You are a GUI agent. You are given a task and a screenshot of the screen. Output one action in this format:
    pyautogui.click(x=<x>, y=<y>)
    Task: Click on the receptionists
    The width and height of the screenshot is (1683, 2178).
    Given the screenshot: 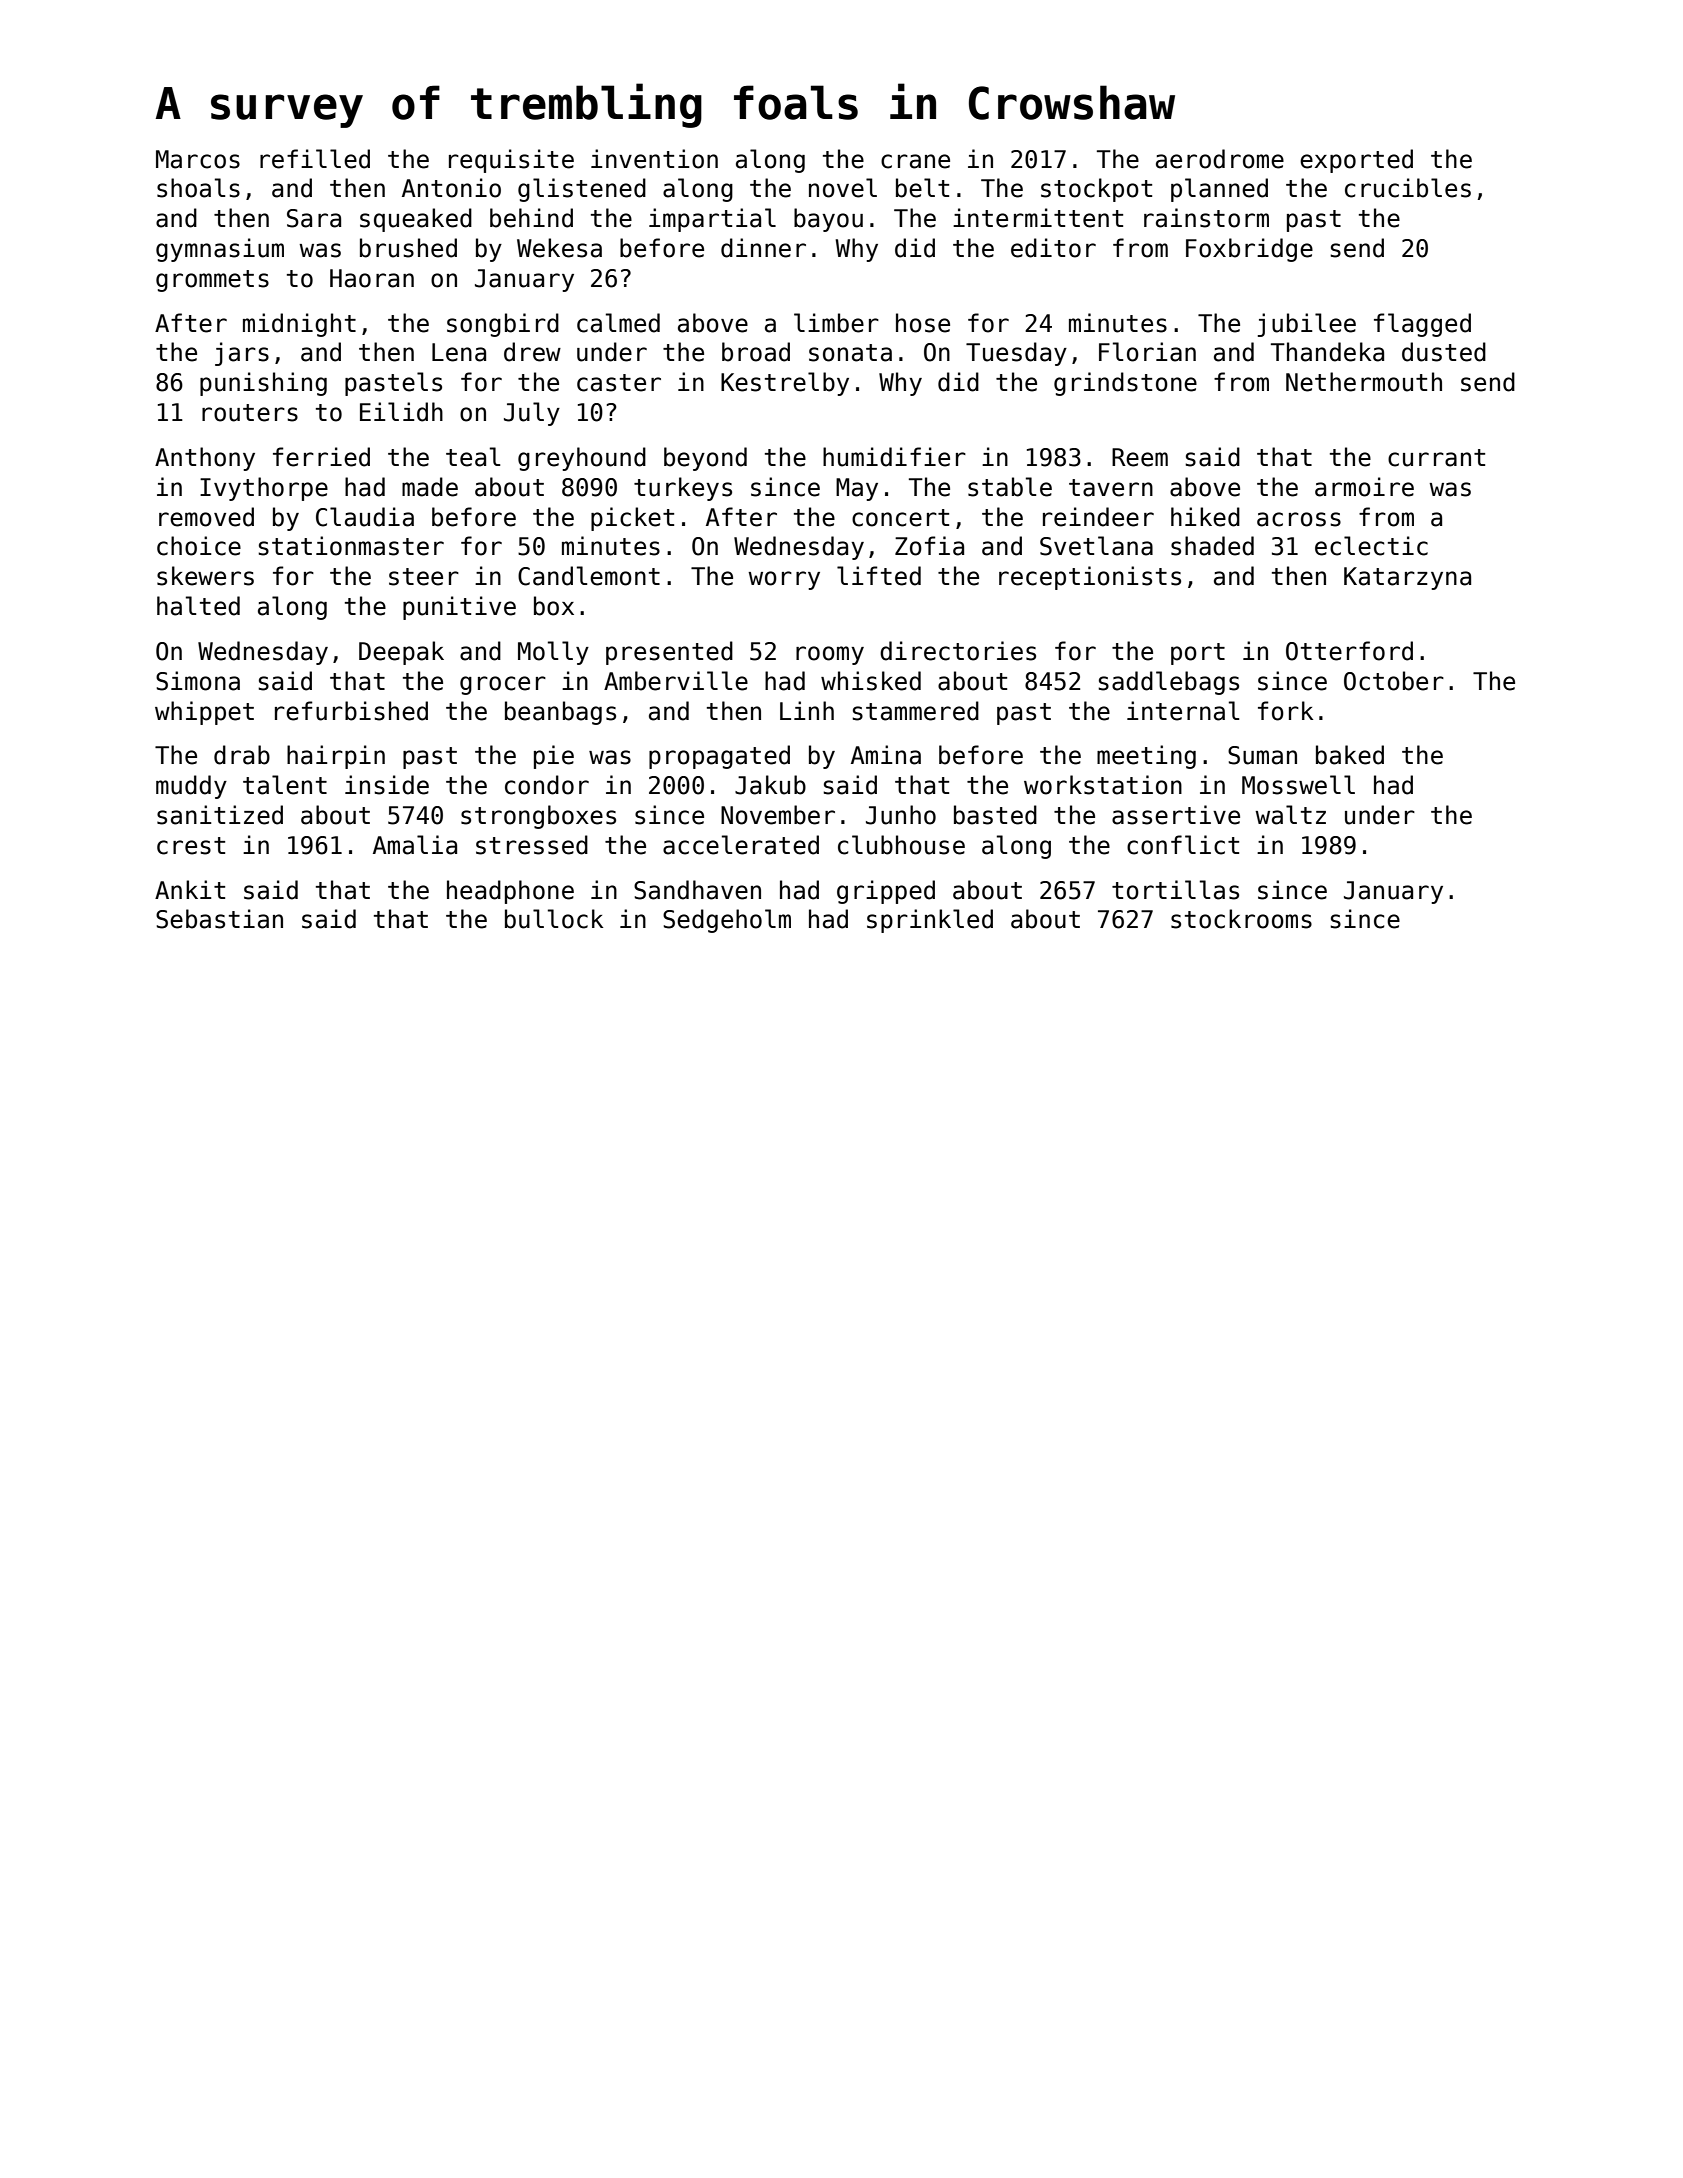 What is the action you would take?
    pyautogui.click(x=1090, y=578)
